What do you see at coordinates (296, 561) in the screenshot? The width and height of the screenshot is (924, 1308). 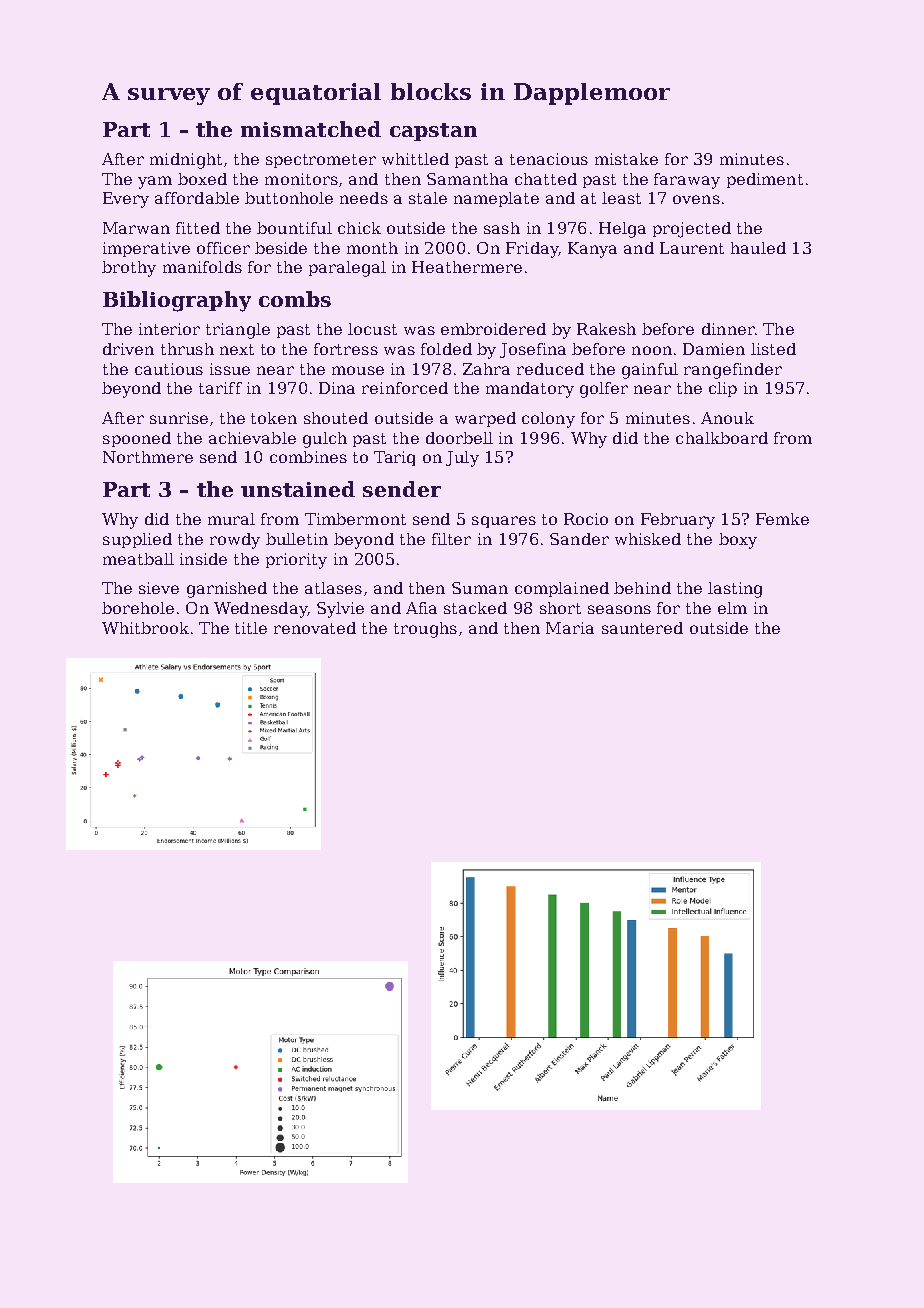 I see `priority` at bounding box center [296, 561].
